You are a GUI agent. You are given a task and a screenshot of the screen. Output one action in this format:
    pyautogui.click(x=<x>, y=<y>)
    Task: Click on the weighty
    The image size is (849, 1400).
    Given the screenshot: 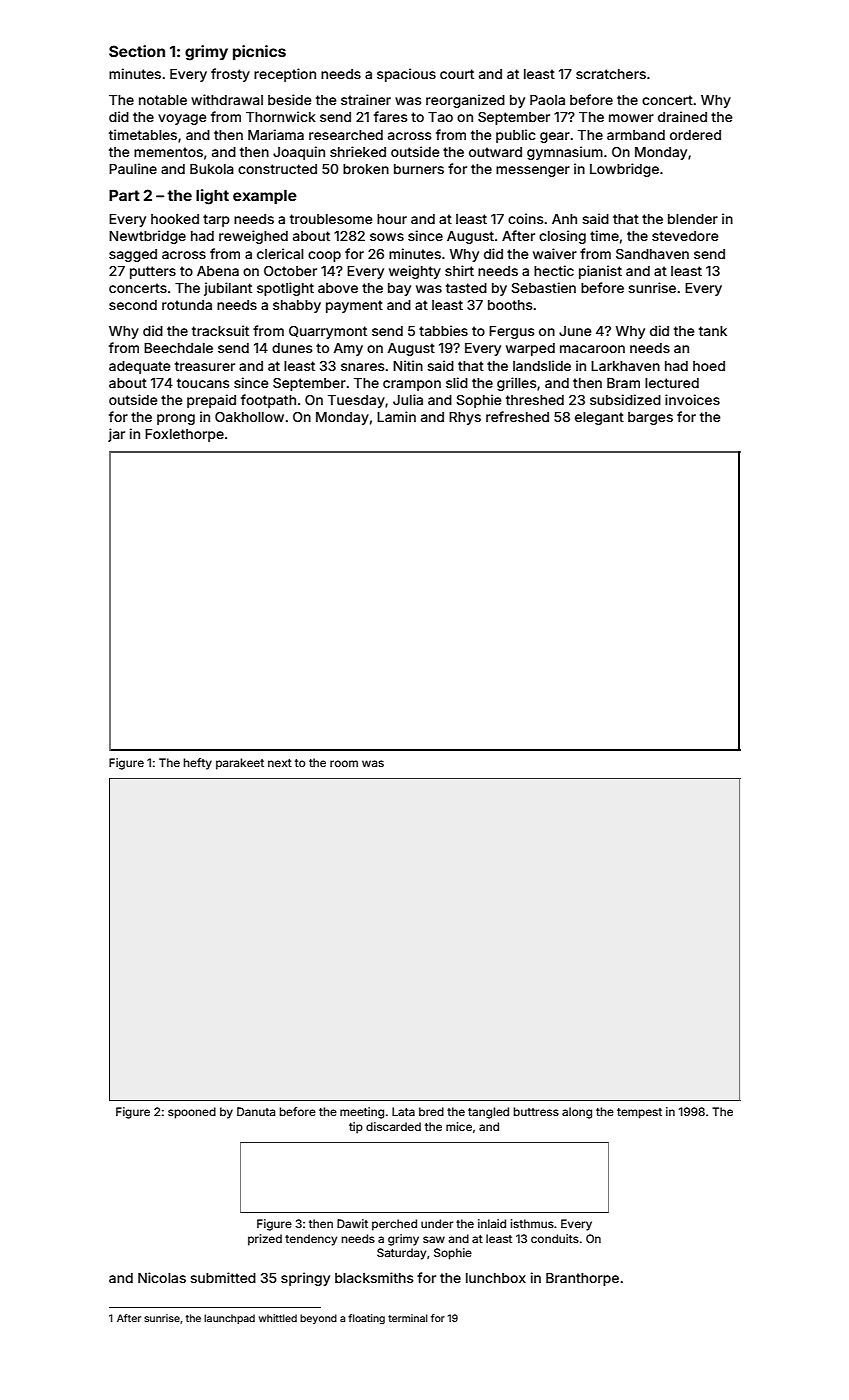 What is the action you would take?
    pyautogui.click(x=415, y=272)
